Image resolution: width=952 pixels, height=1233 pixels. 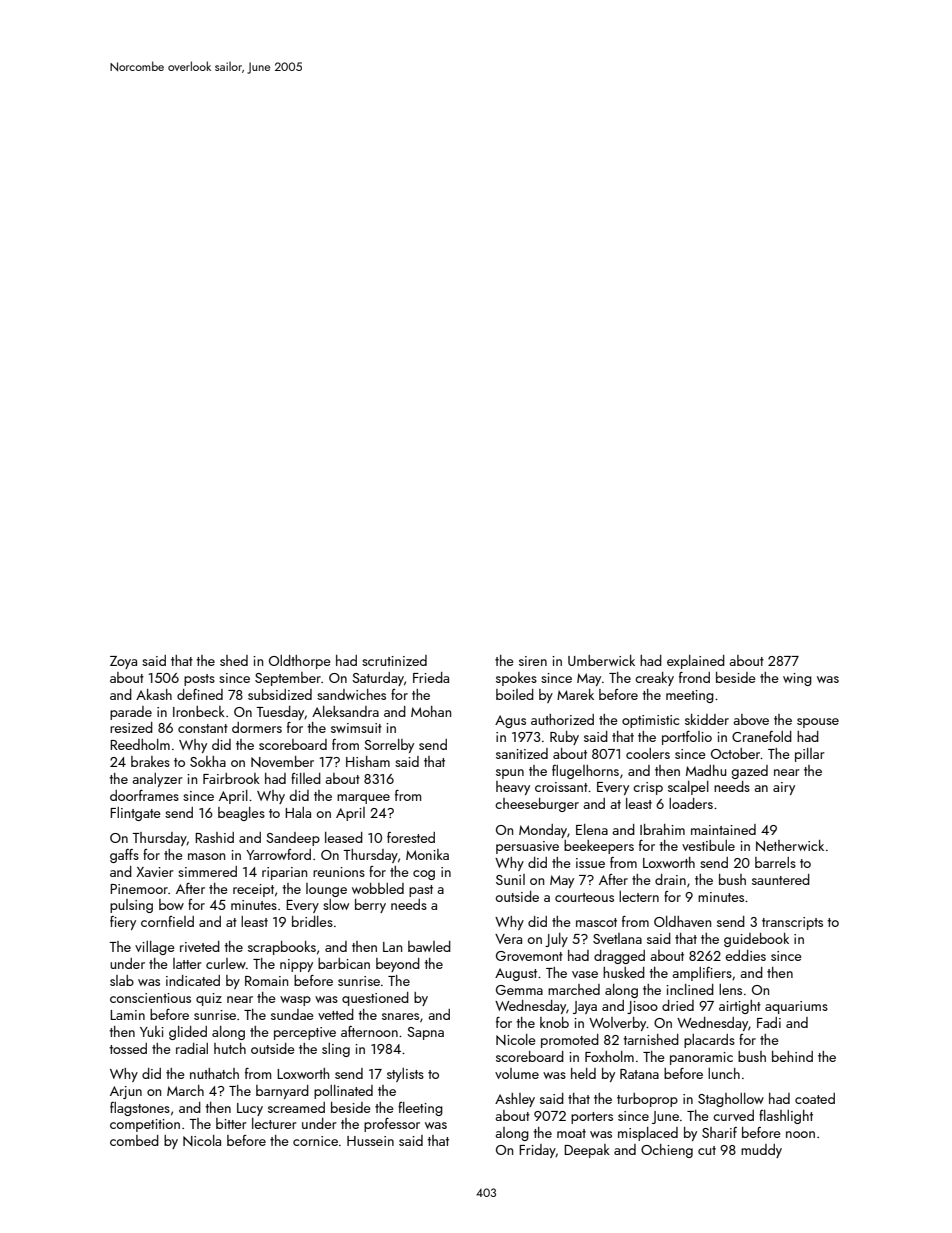 What do you see at coordinates (134, 1140) in the screenshot?
I see `combed` at bounding box center [134, 1140].
